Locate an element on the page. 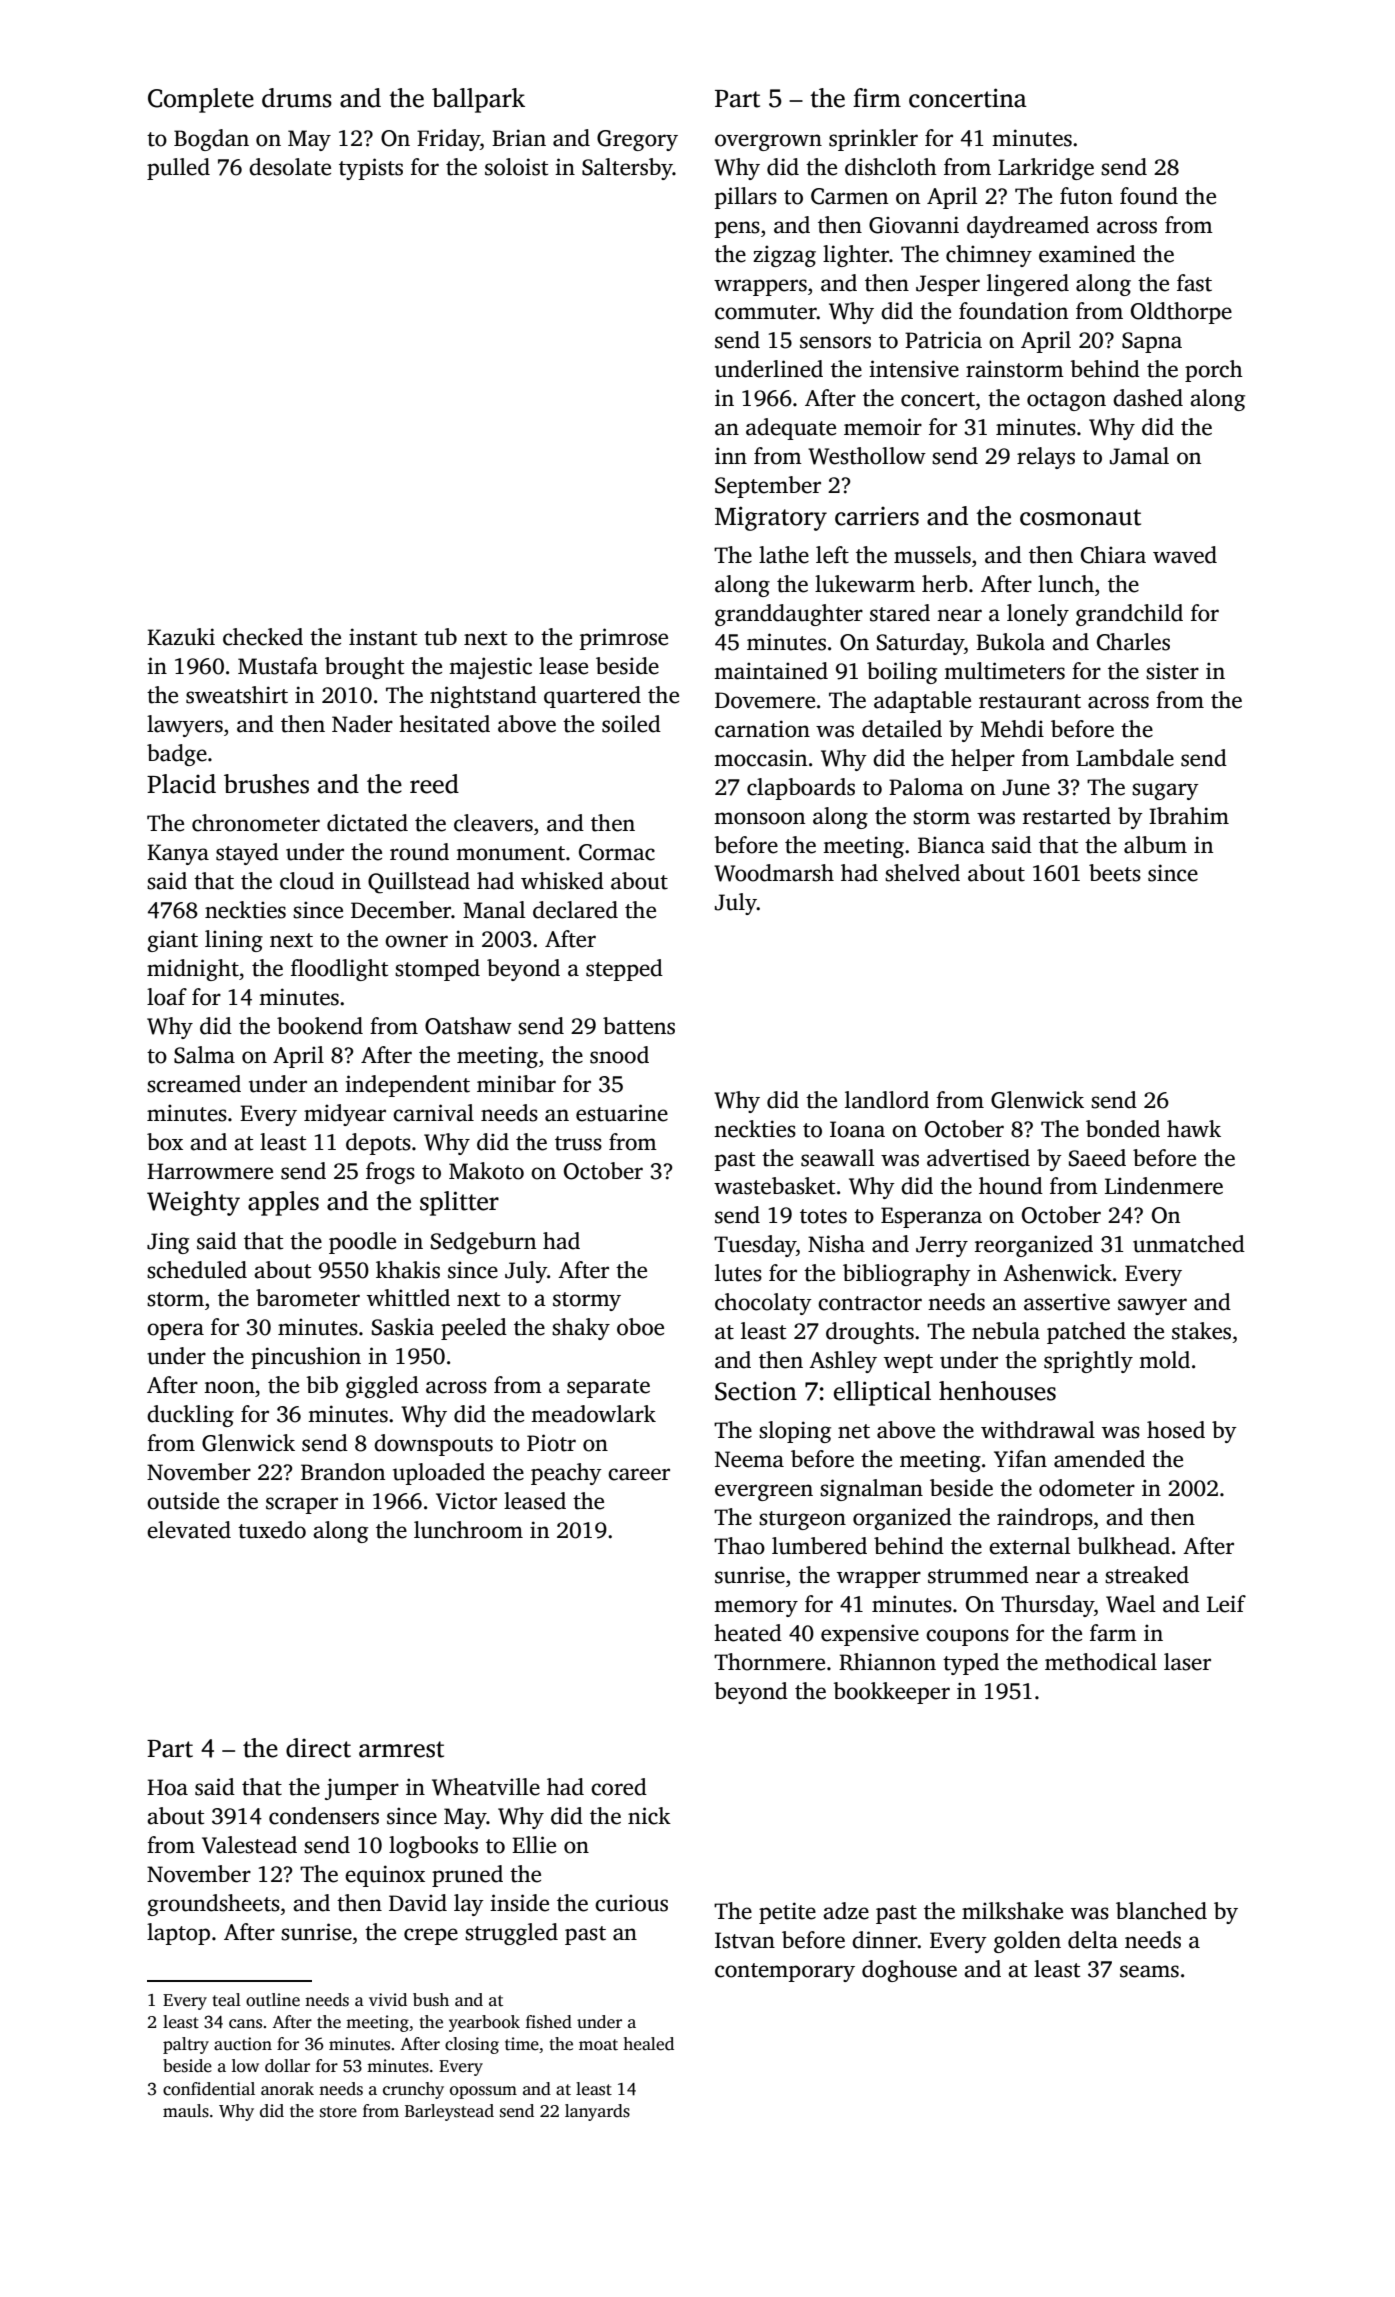 Image resolution: width=1395 pixels, height=2297 pixels. firm is located at coordinates (877, 97).
